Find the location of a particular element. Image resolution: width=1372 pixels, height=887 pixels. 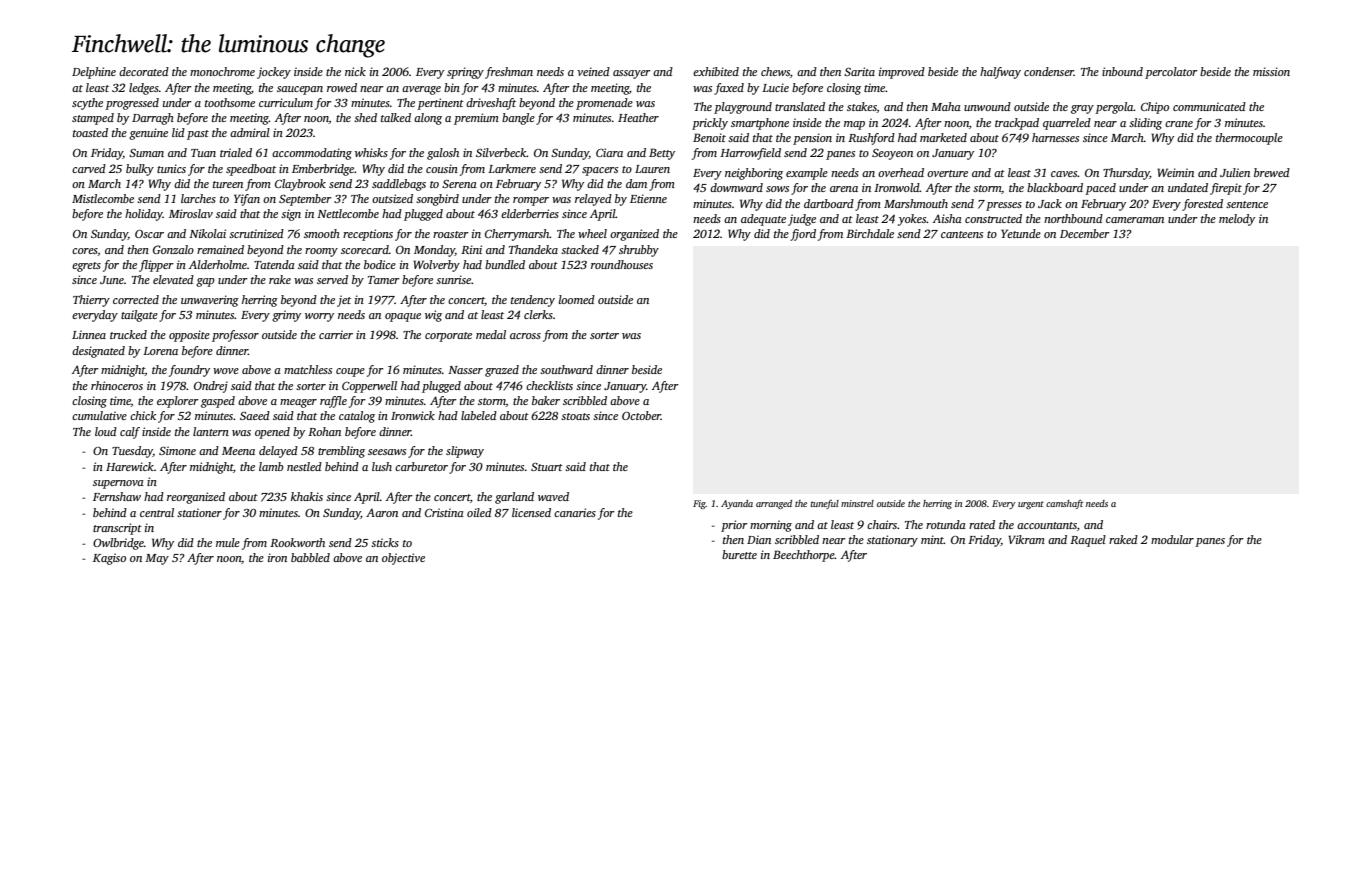

Delphine is located at coordinates (94, 73).
